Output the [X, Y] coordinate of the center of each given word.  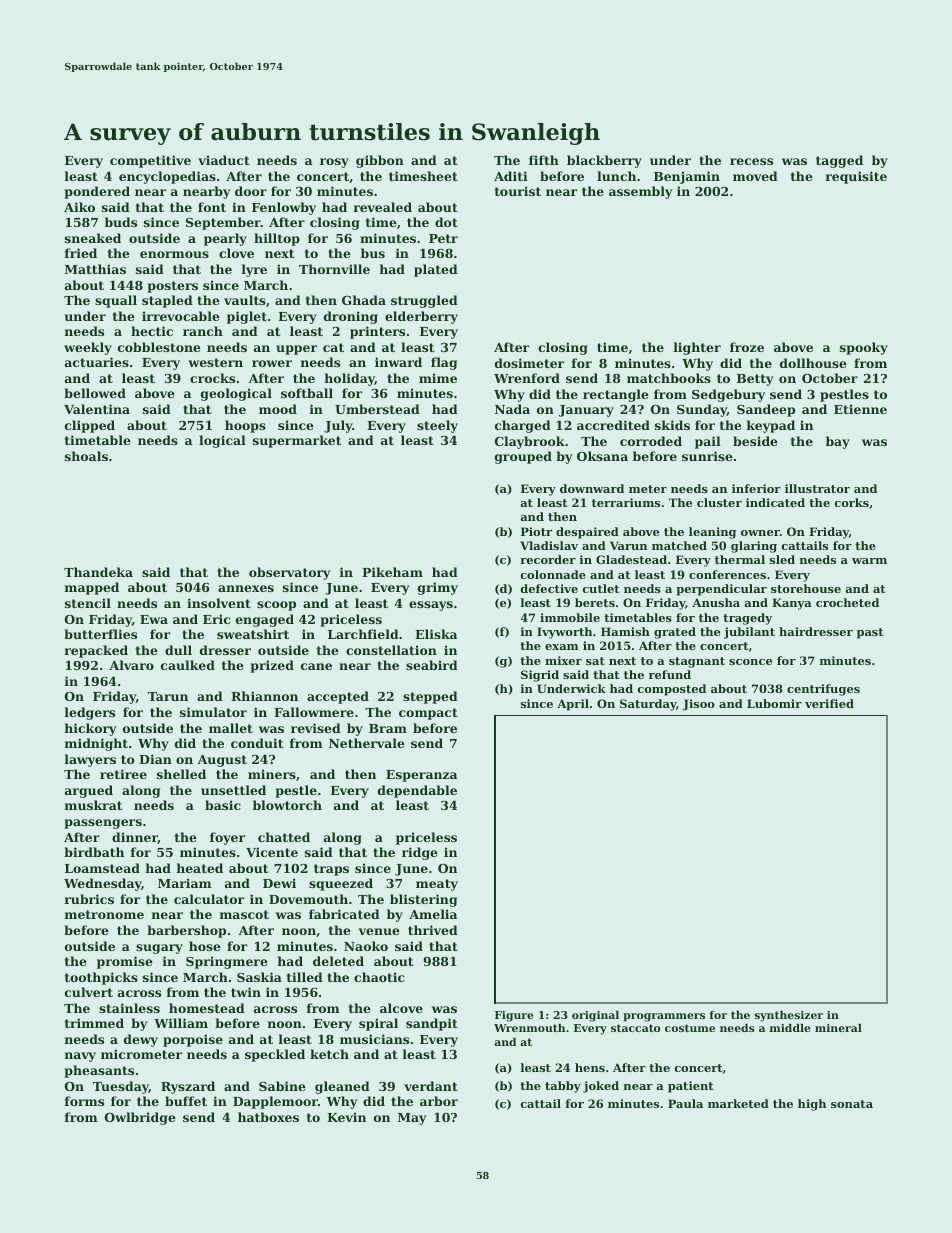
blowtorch [287, 805]
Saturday [648, 705]
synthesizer [789, 1016]
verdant [431, 1086]
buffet [186, 1101]
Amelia [433, 914]
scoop [276, 606]
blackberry [604, 161]
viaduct [224, 160]
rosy [334, 163]
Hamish [625, 631]
